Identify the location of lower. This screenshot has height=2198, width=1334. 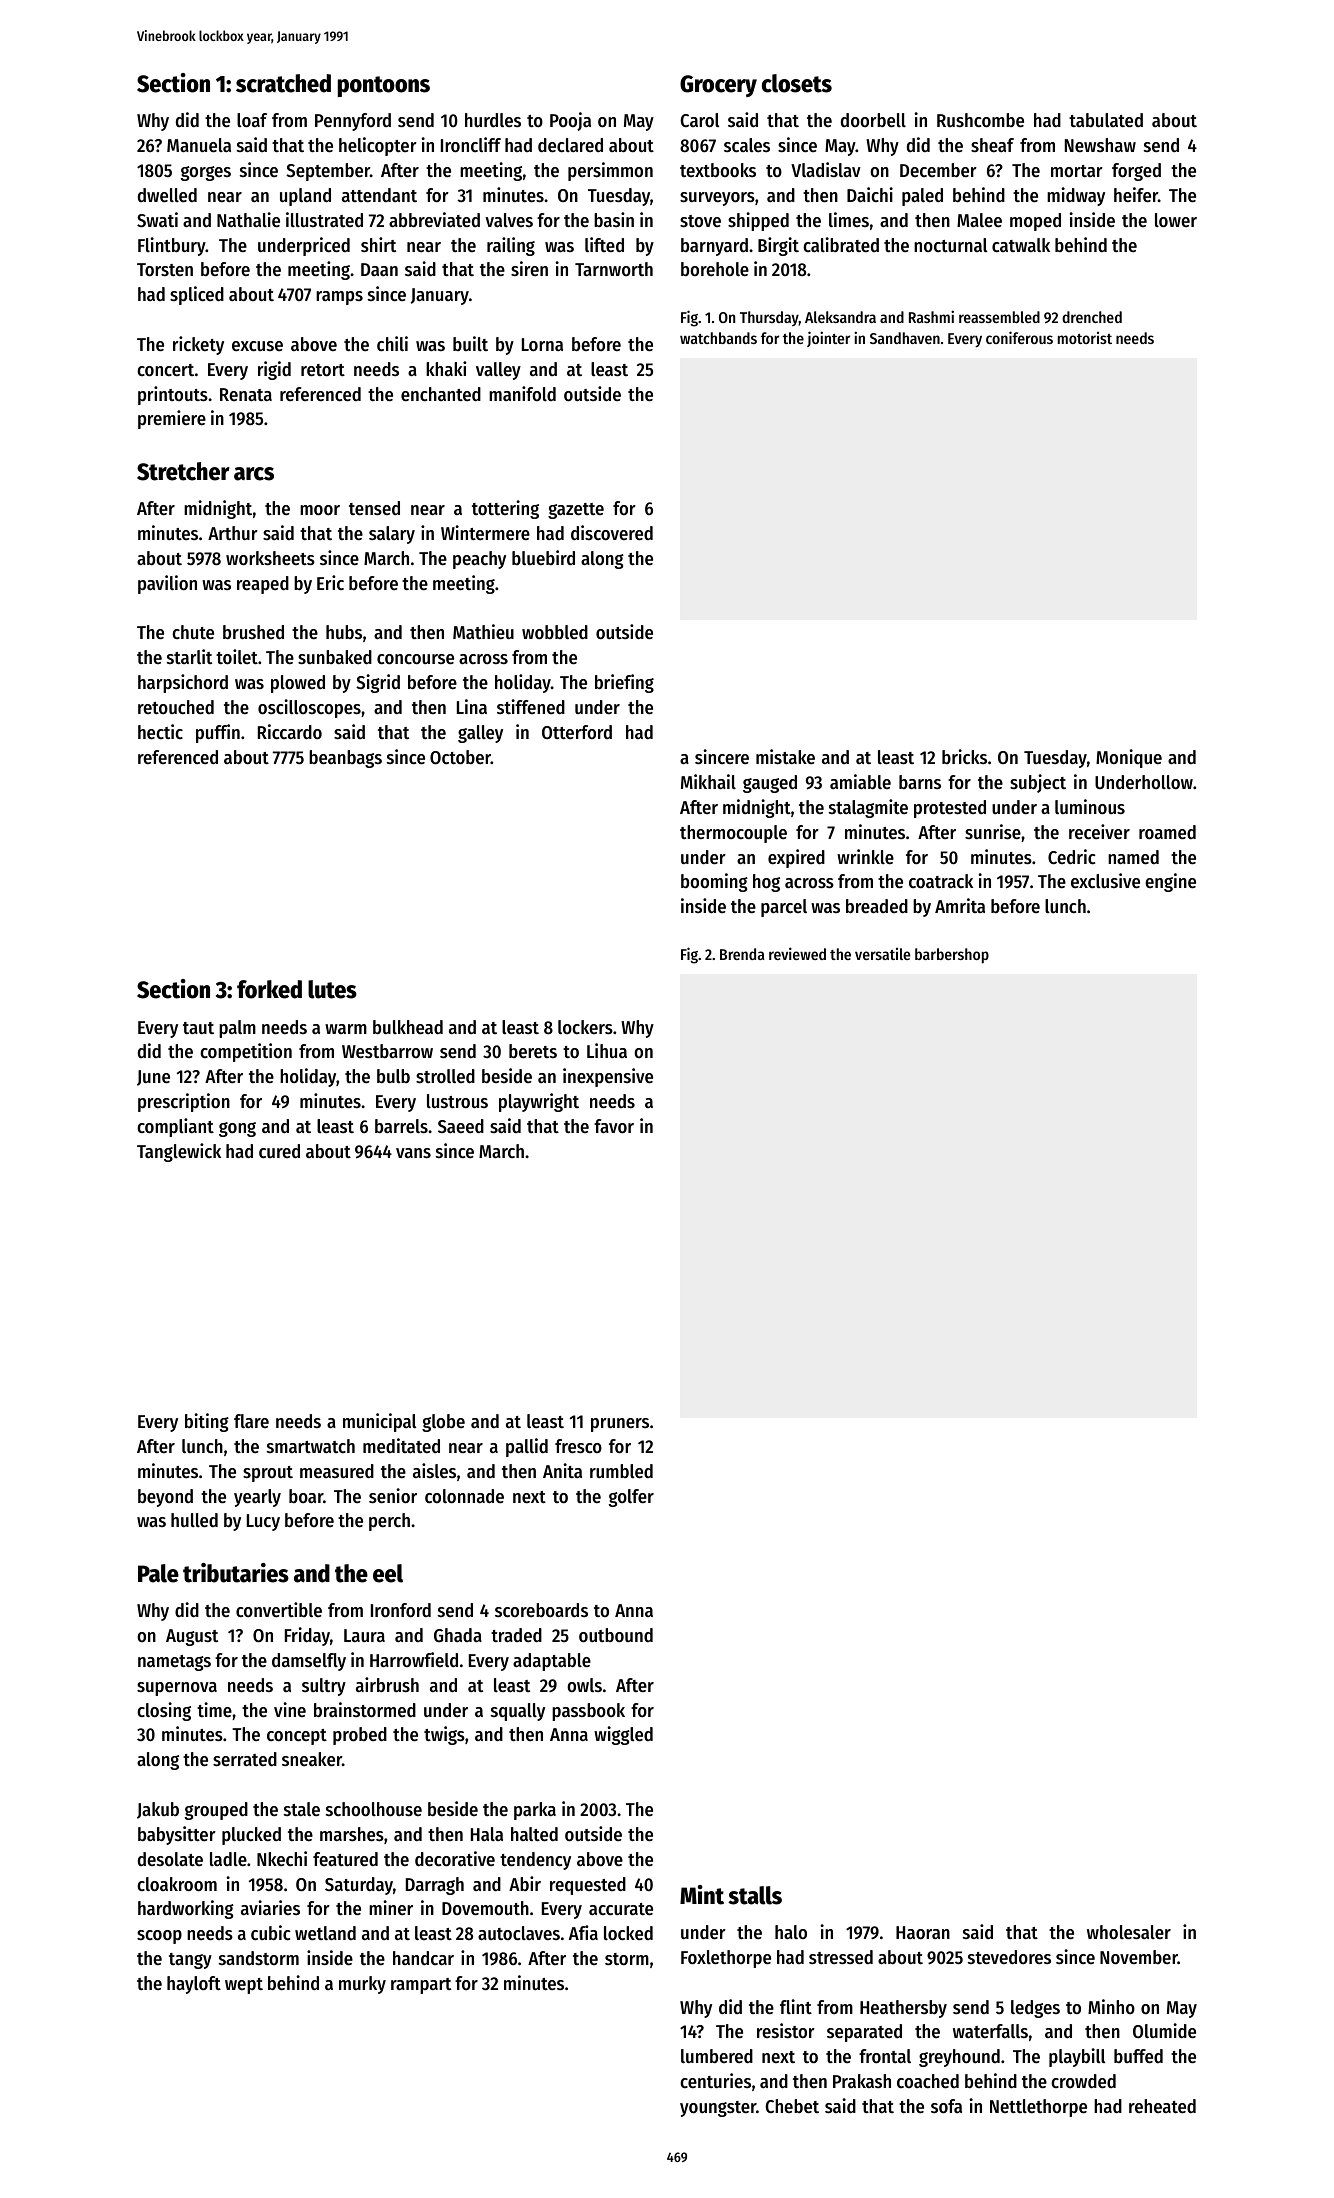
(1176, 220).
